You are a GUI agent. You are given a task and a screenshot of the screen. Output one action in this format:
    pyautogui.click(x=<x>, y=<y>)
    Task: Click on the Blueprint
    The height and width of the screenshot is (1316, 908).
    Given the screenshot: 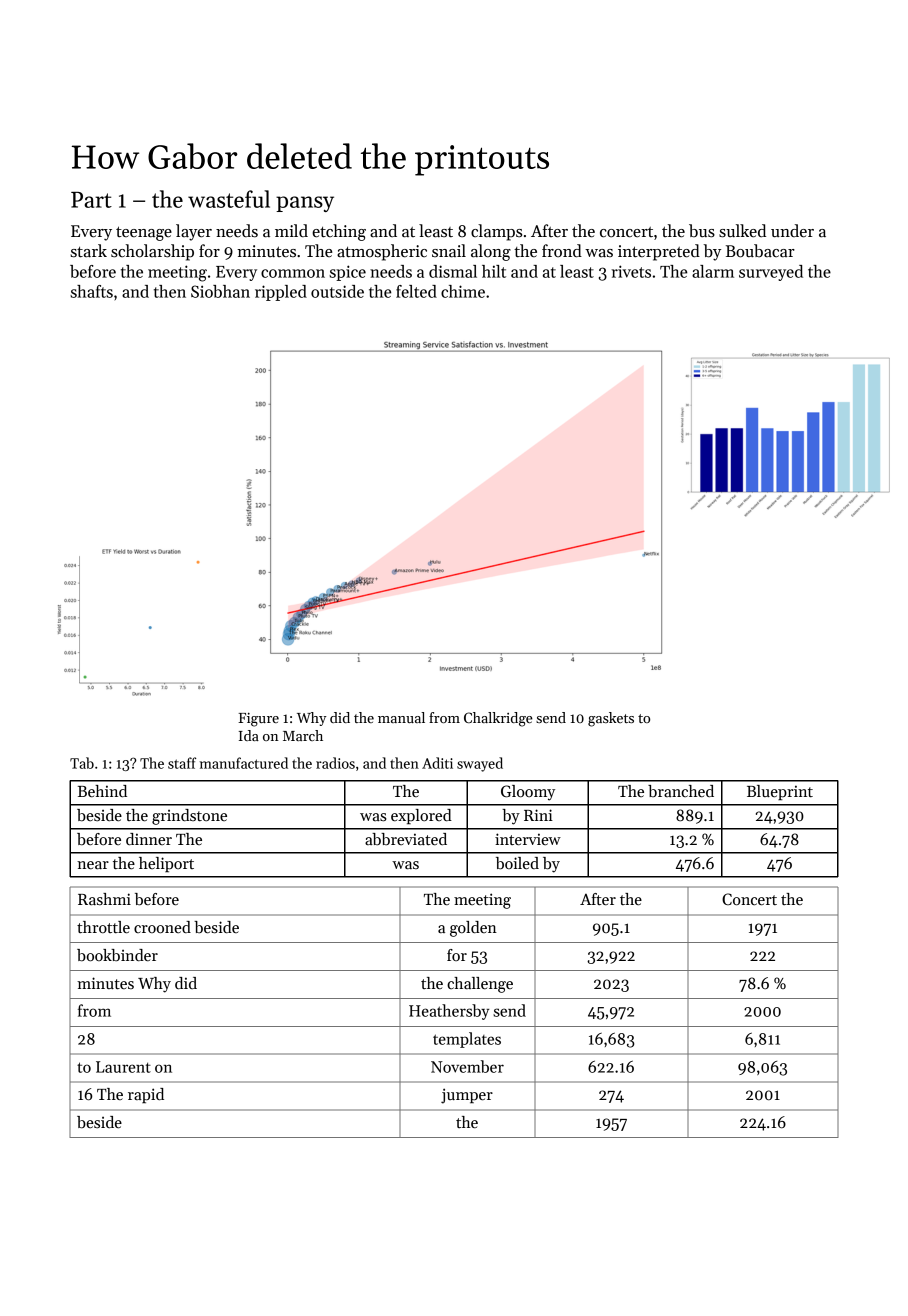 What is the action you would take?
    pyautogui.click(x=780, y=792)
